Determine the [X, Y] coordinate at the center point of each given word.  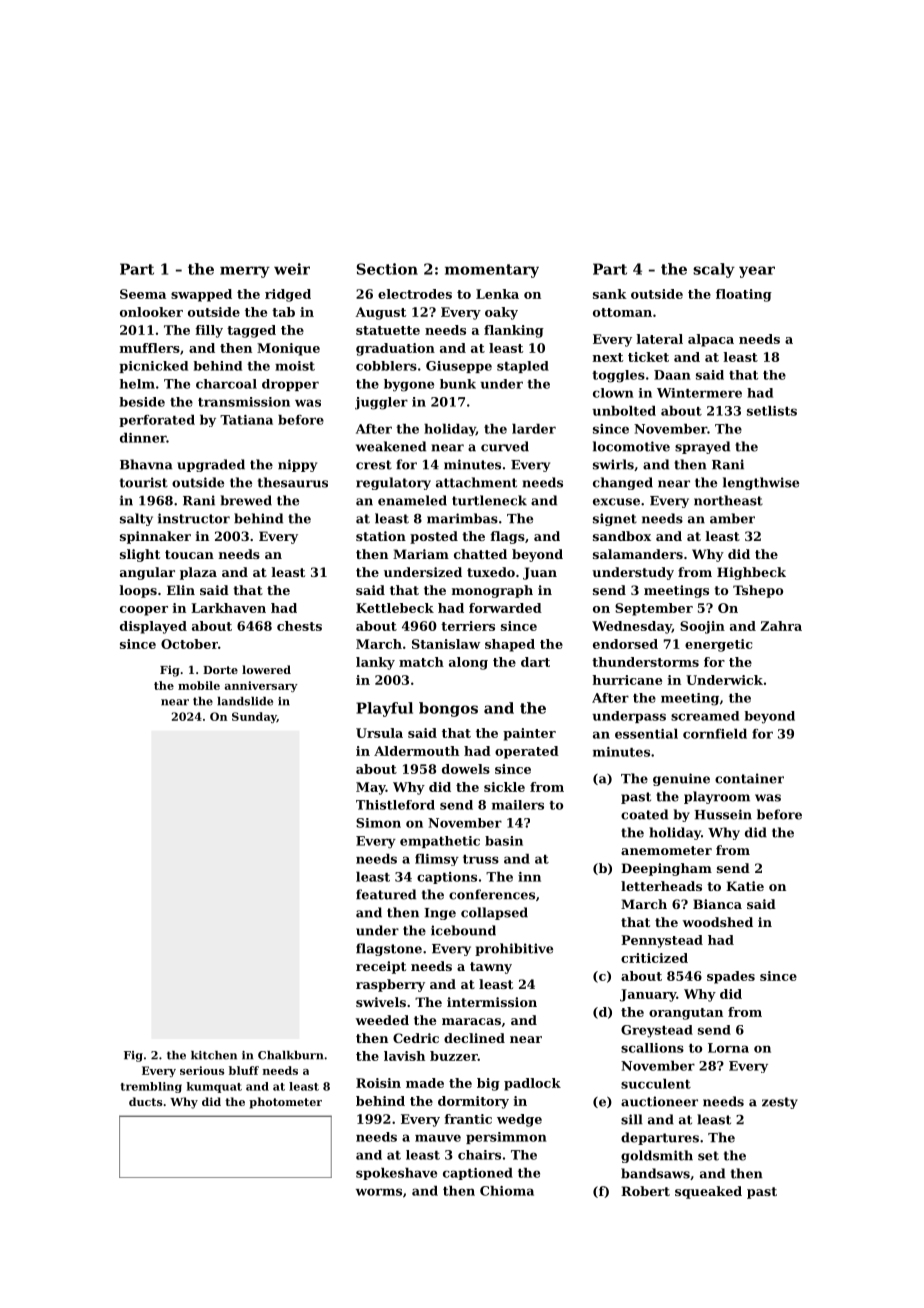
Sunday [254, 717]
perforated [157, 421]
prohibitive [514, 949]
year [757, 272]
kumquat [214, 1087]
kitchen [214, 1055]
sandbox [622, 536]
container [749, 778]
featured [386, 894]
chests [299, 626]
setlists [772, 411]
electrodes [415, 294]
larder [534, 429]
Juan [540, 573]
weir [292, 269]
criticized [654, 958]
